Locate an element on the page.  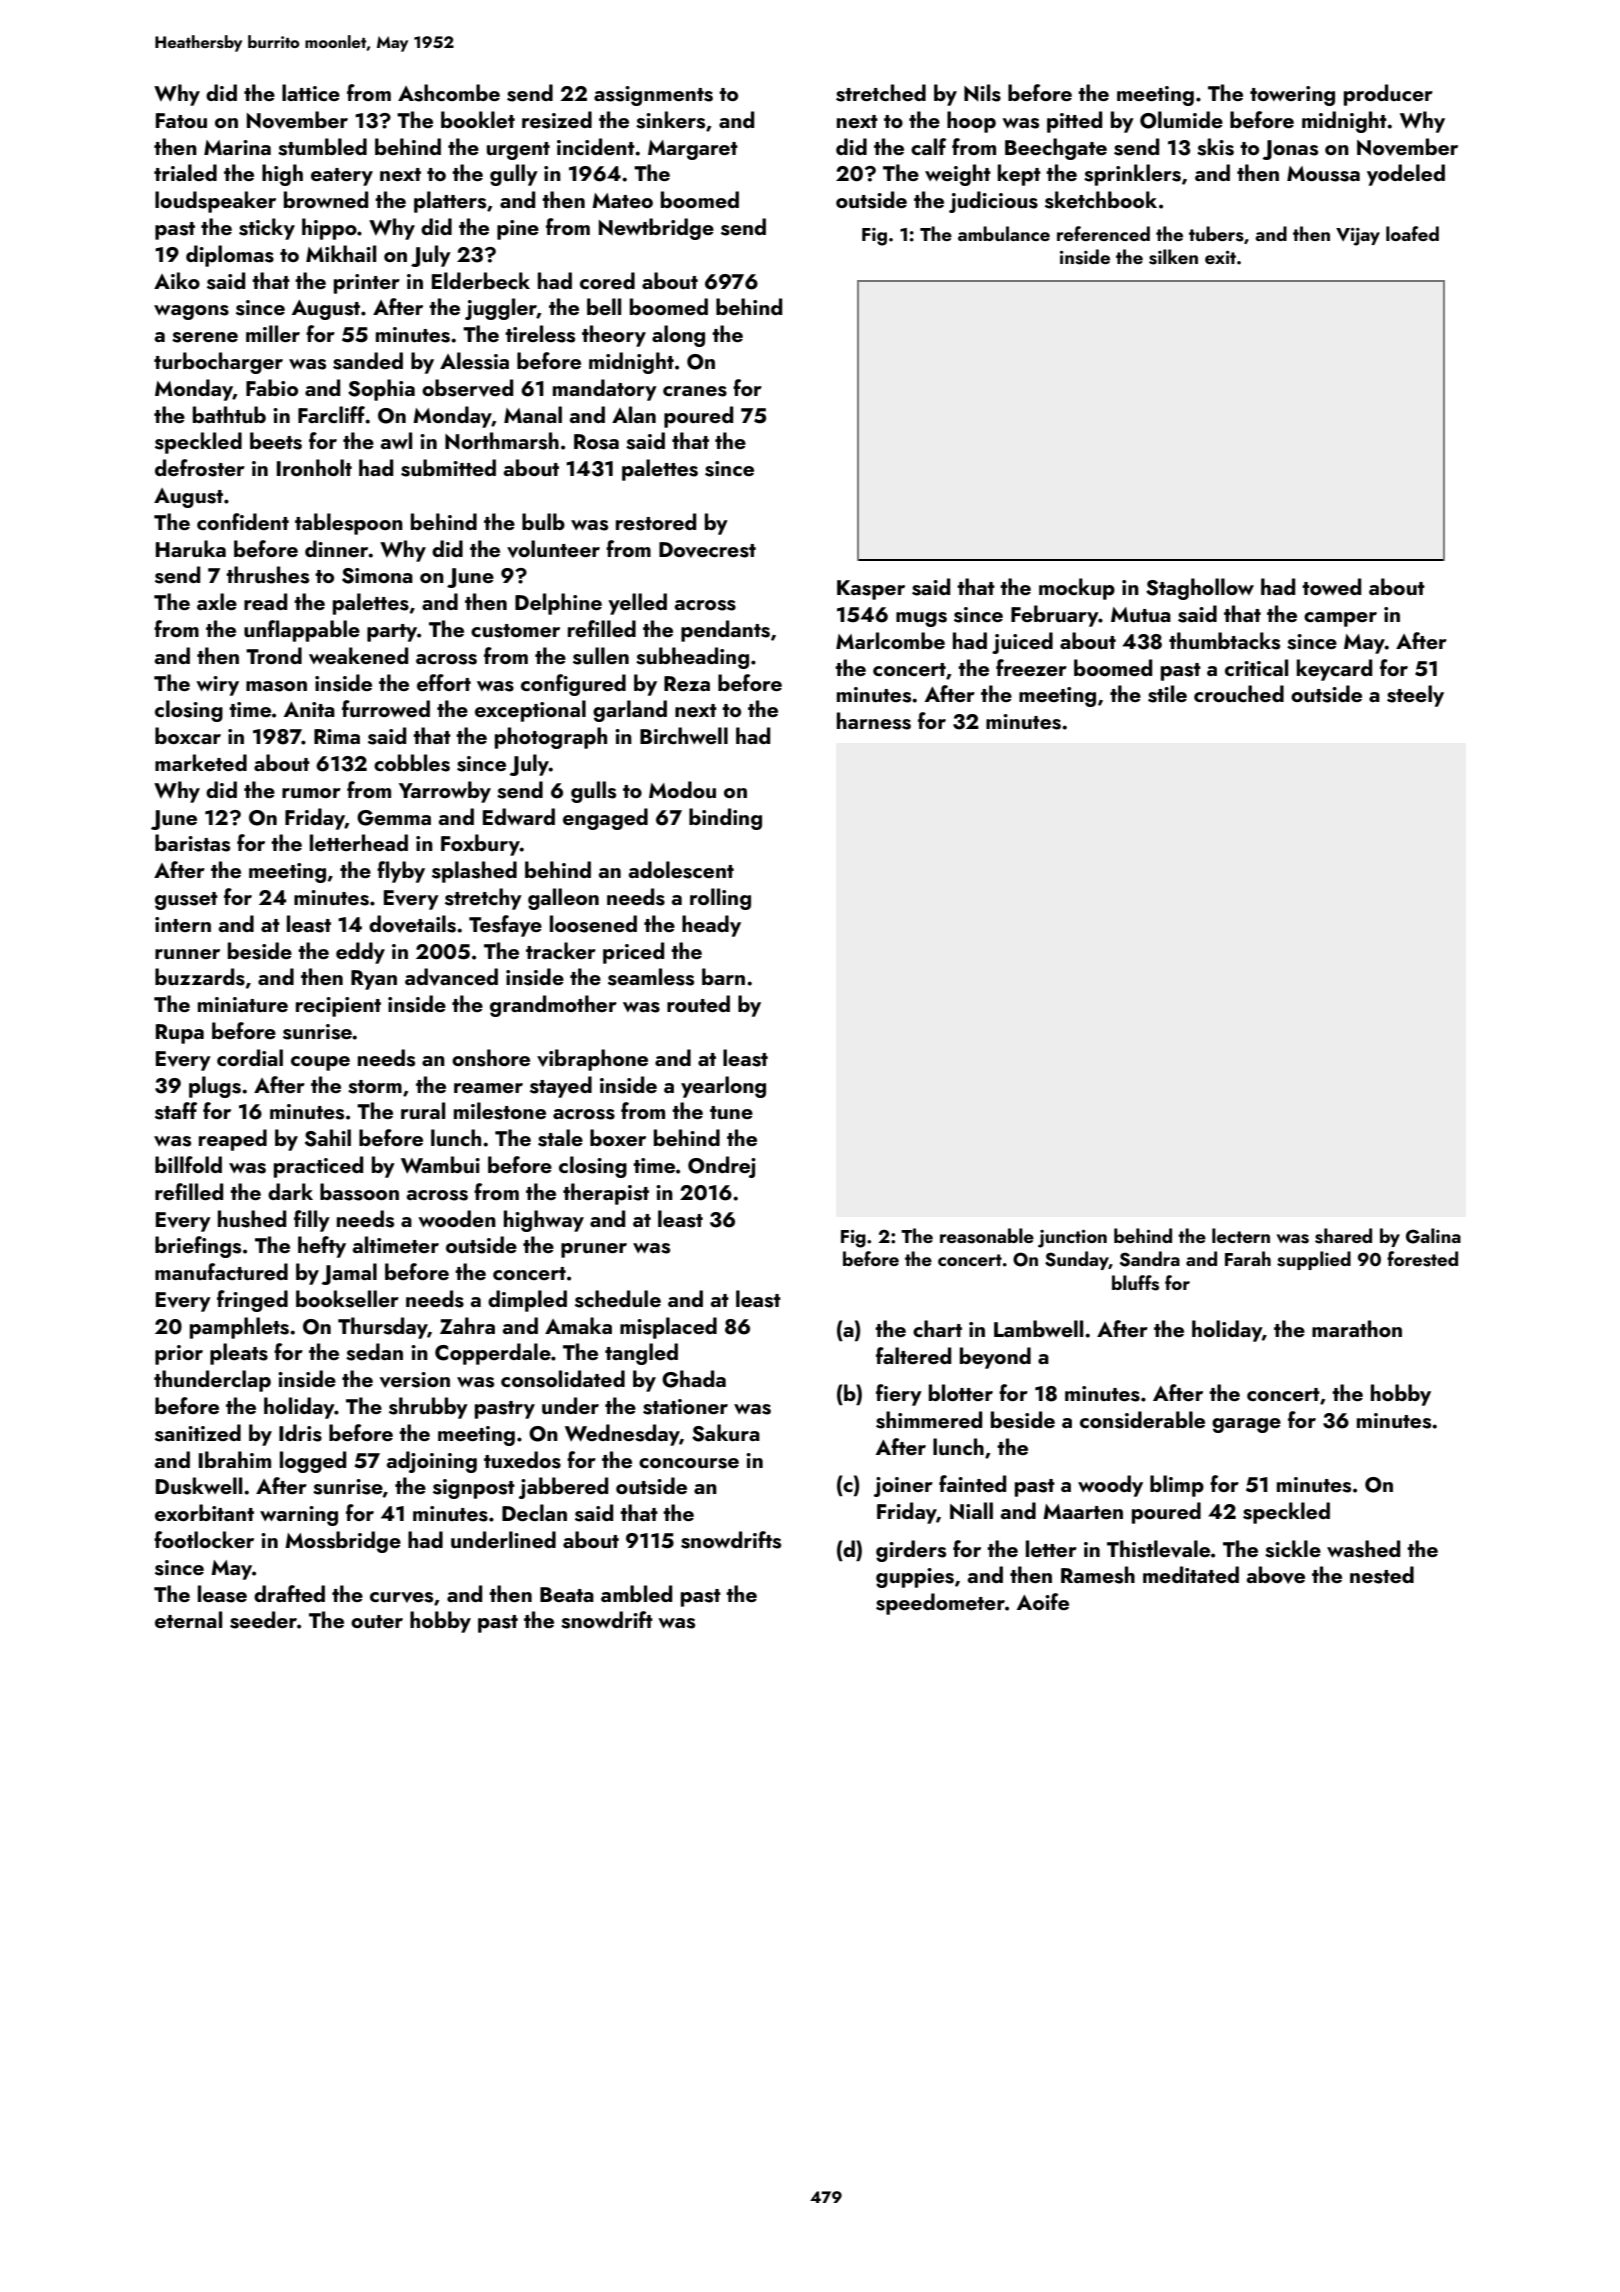
bassoon is located at coordinates (359, 1192).
